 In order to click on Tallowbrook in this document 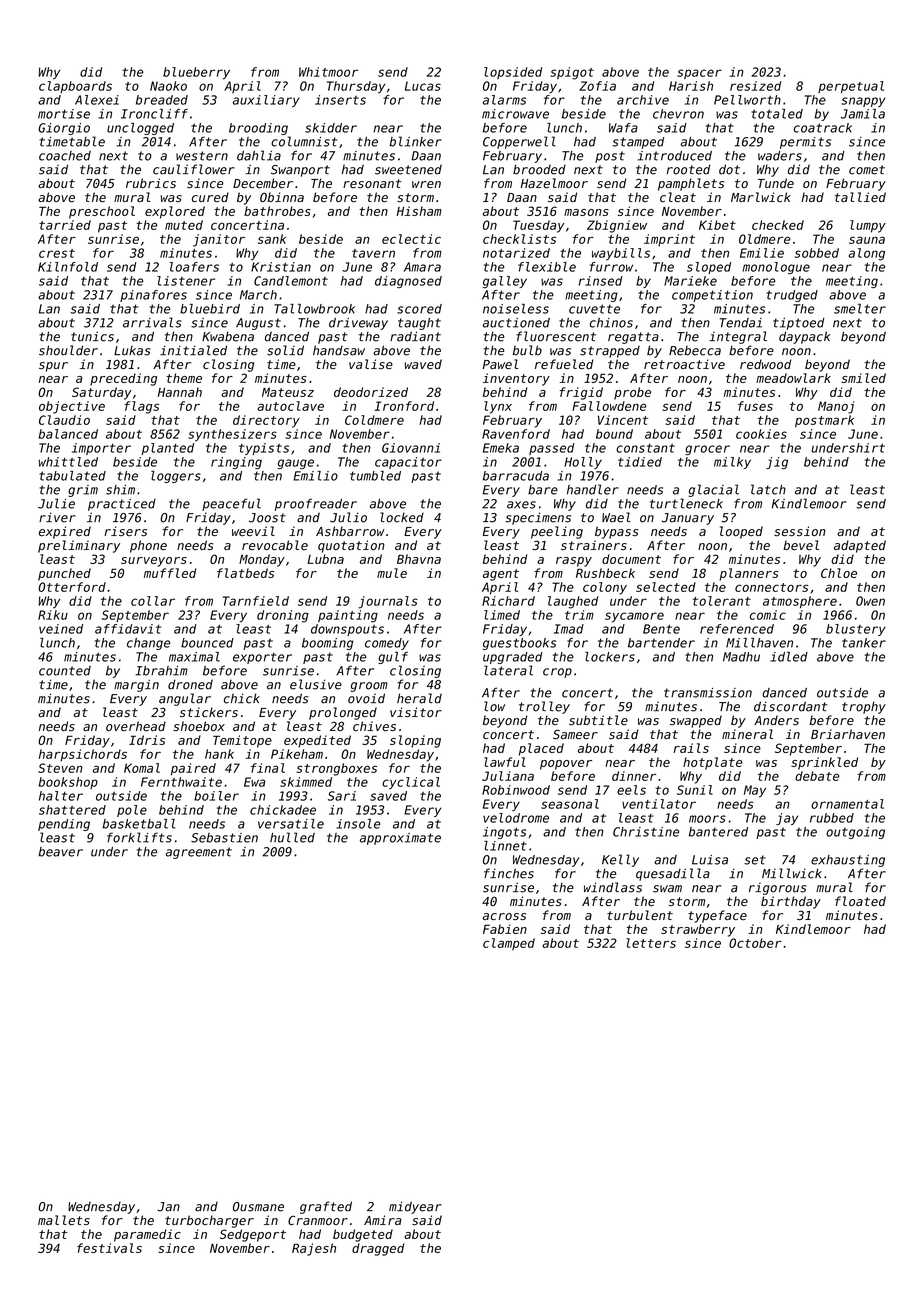, I will do `click(314, 309)`.
